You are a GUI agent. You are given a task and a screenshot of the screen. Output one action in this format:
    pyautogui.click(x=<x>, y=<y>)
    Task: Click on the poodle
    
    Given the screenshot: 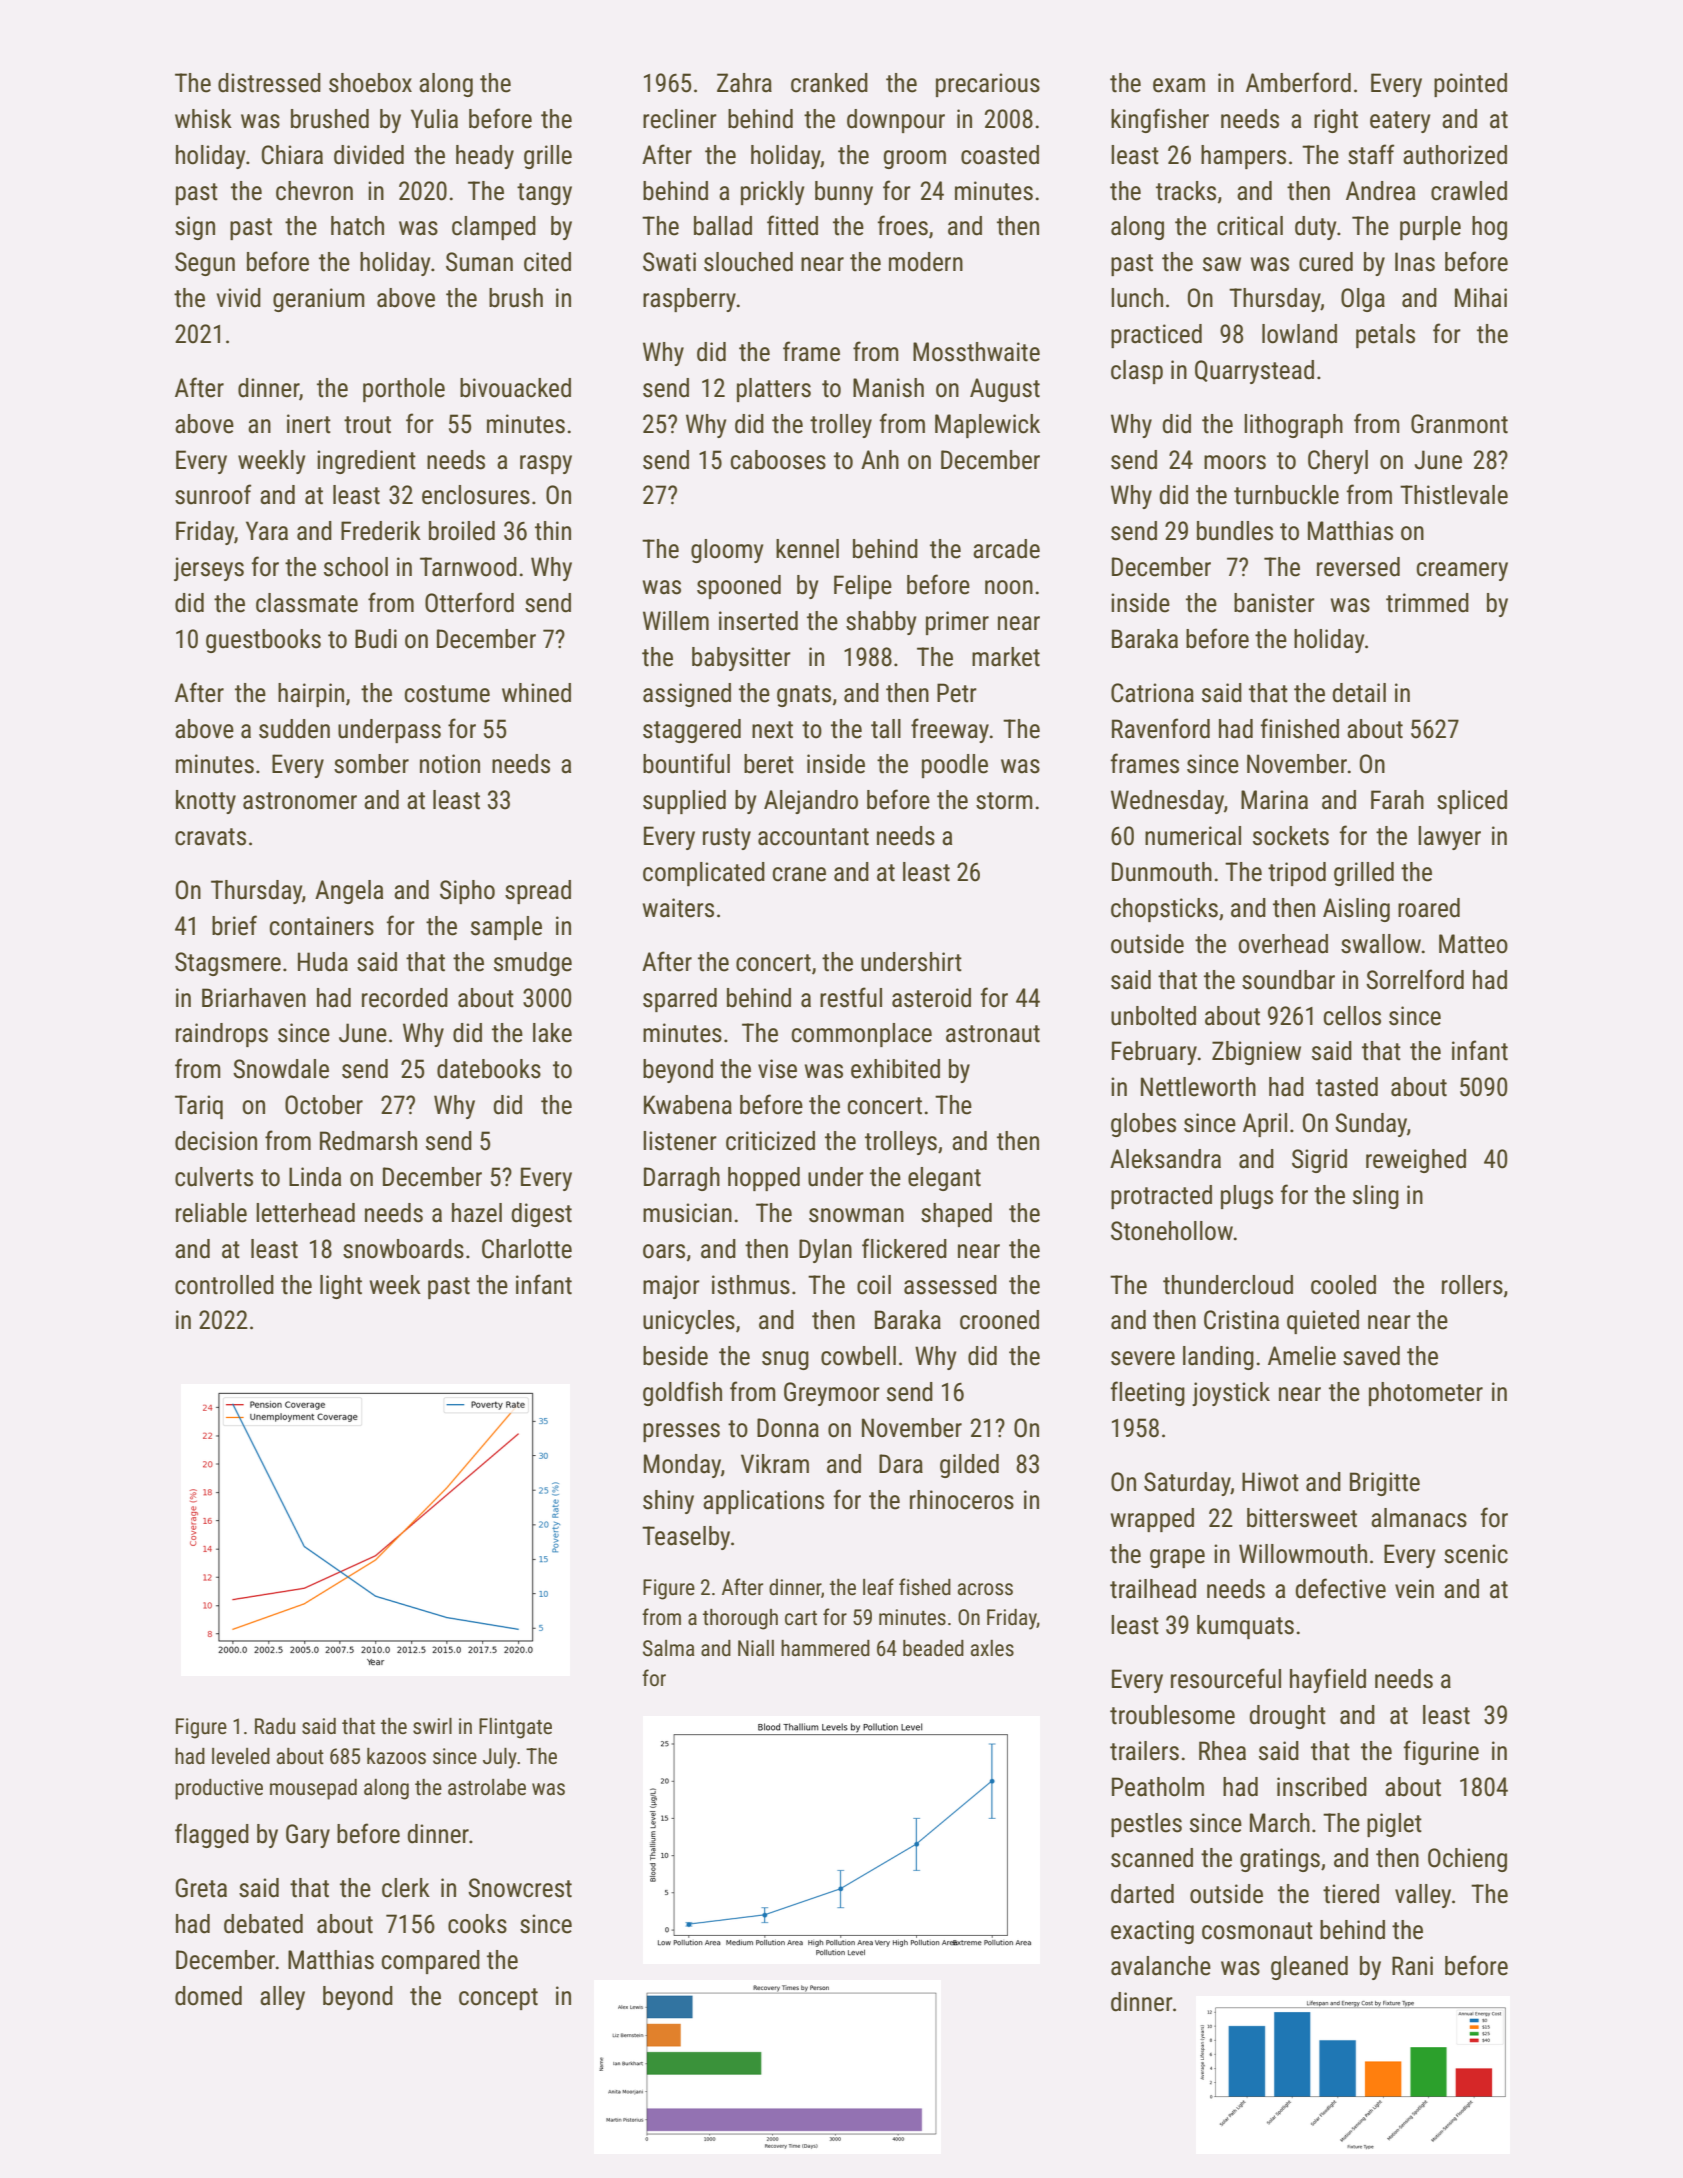 What is the action you would take?
    pyautogui.click(x=955, y=766)
